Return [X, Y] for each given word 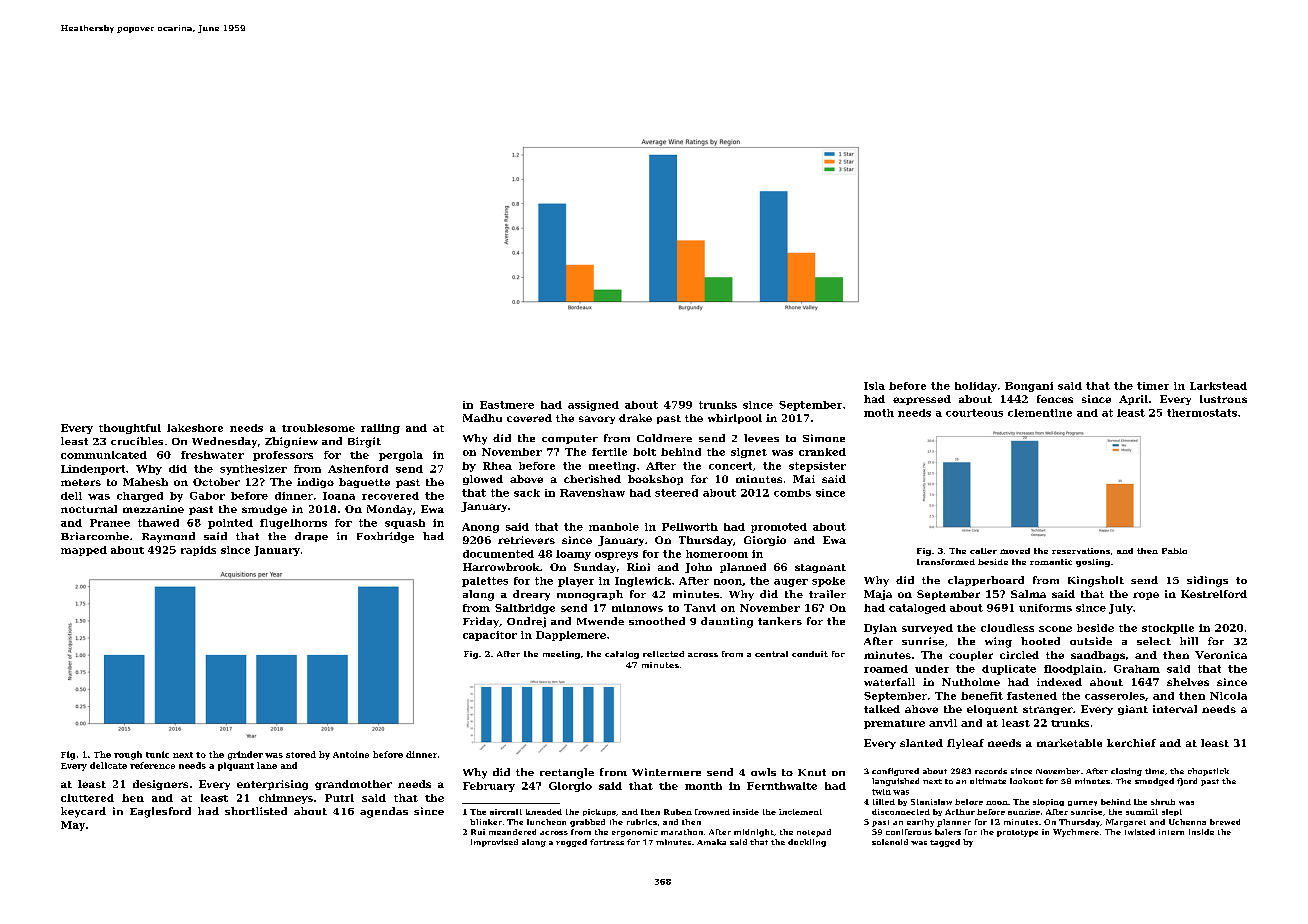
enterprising [272, 785]
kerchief [1131, 743]
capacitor [490, 636]
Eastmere [507, 405]
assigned [593, 406]
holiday [976, 387]
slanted [921, 743]
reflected [663, 654]
